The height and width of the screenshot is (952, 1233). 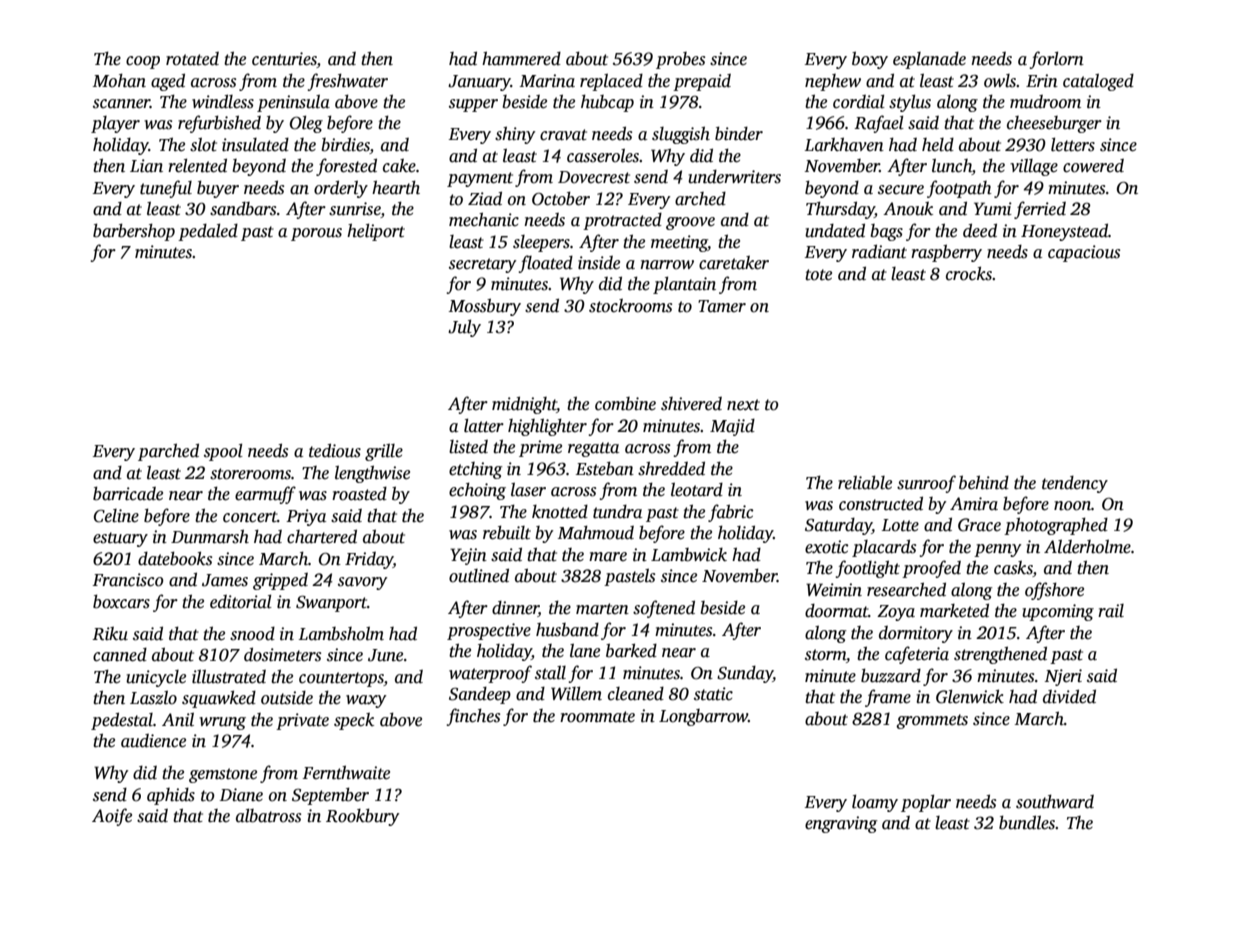 I want to click on regatta, so click(x=593, y=449).
